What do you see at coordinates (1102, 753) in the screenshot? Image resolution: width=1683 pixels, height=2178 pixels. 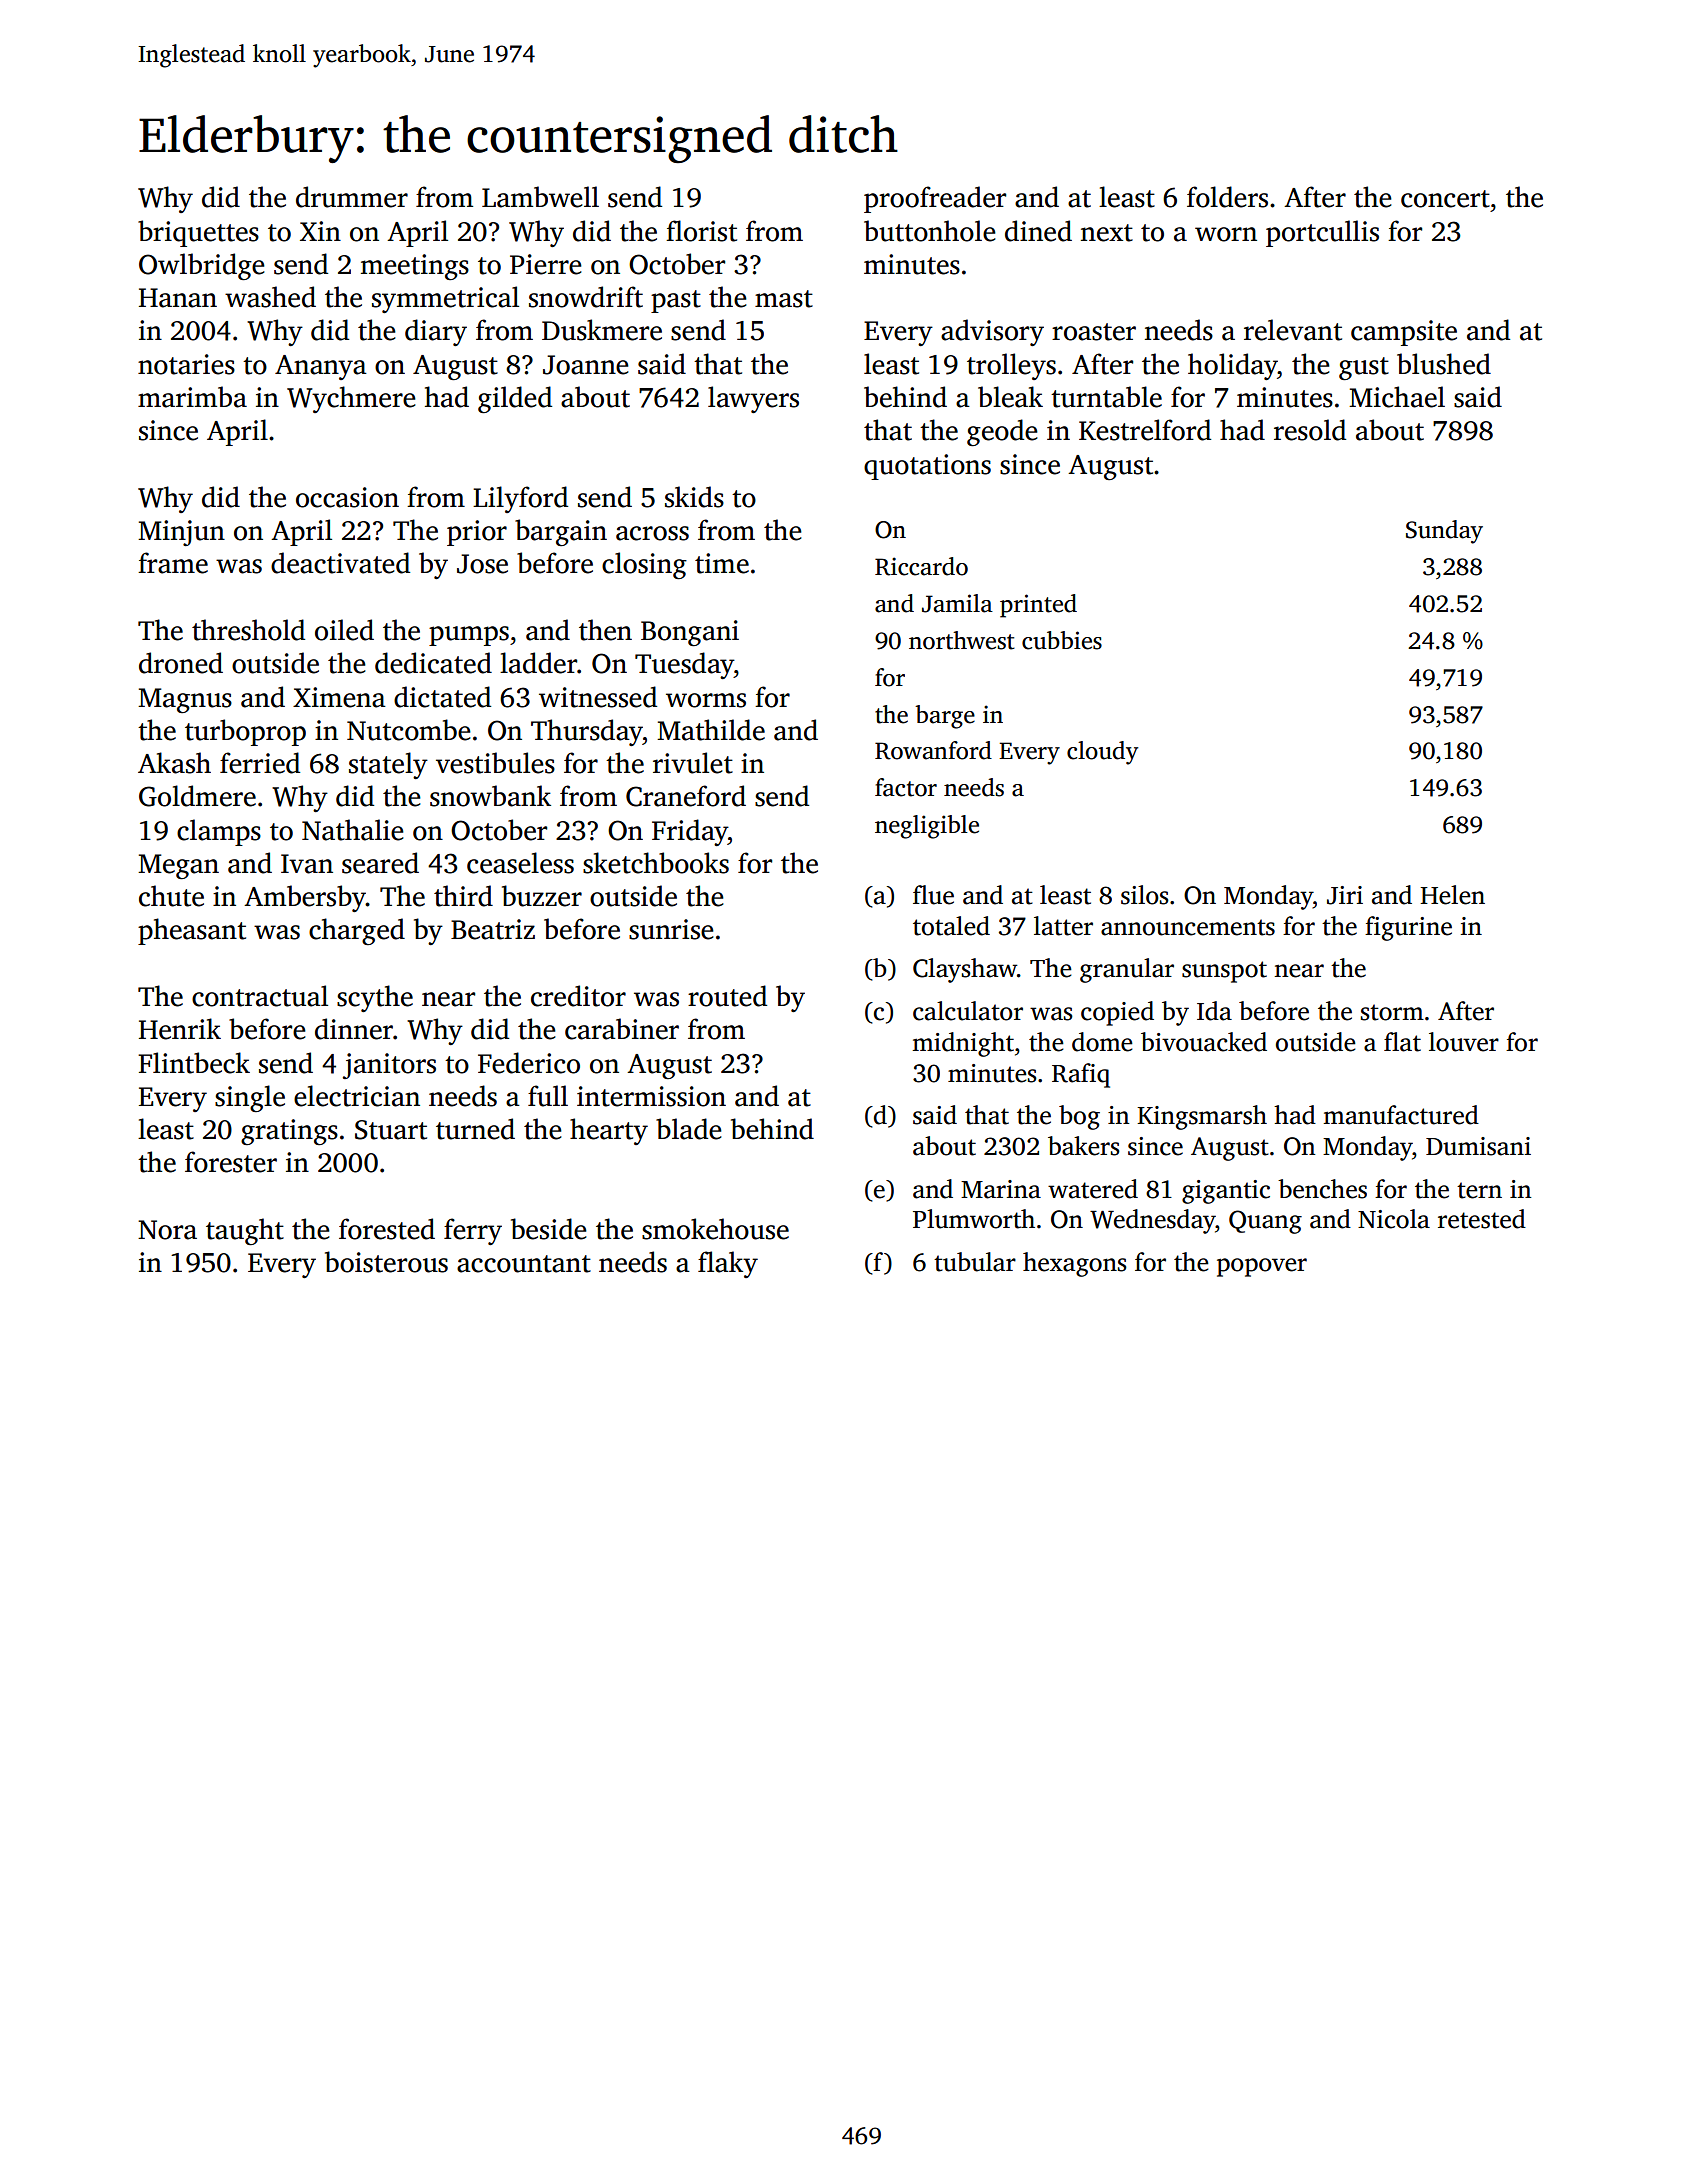 I see `cloudy` at bounding box center [1102, 753].
